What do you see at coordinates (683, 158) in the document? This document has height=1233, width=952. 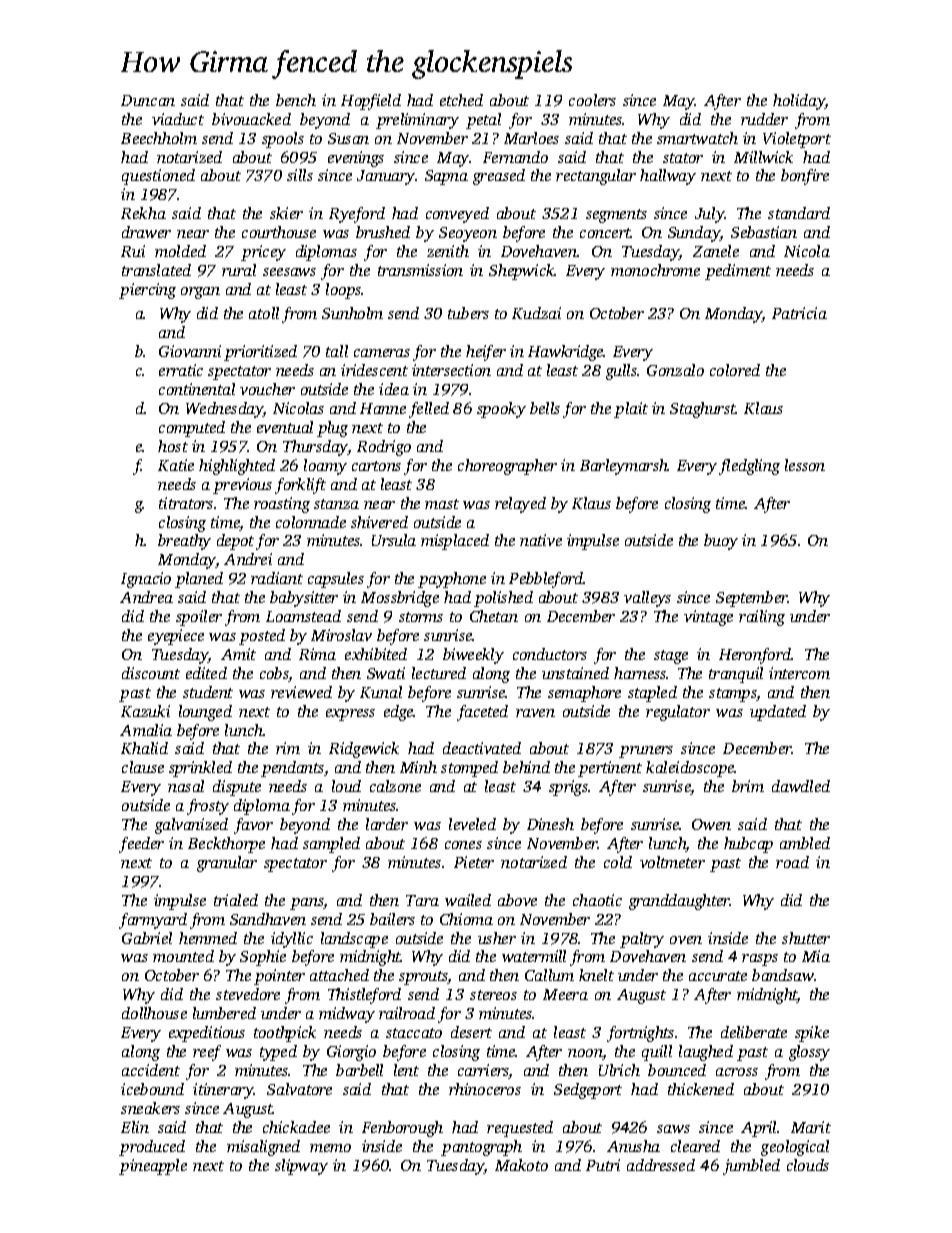 I see `stator` at bounding box center [683, 158].
